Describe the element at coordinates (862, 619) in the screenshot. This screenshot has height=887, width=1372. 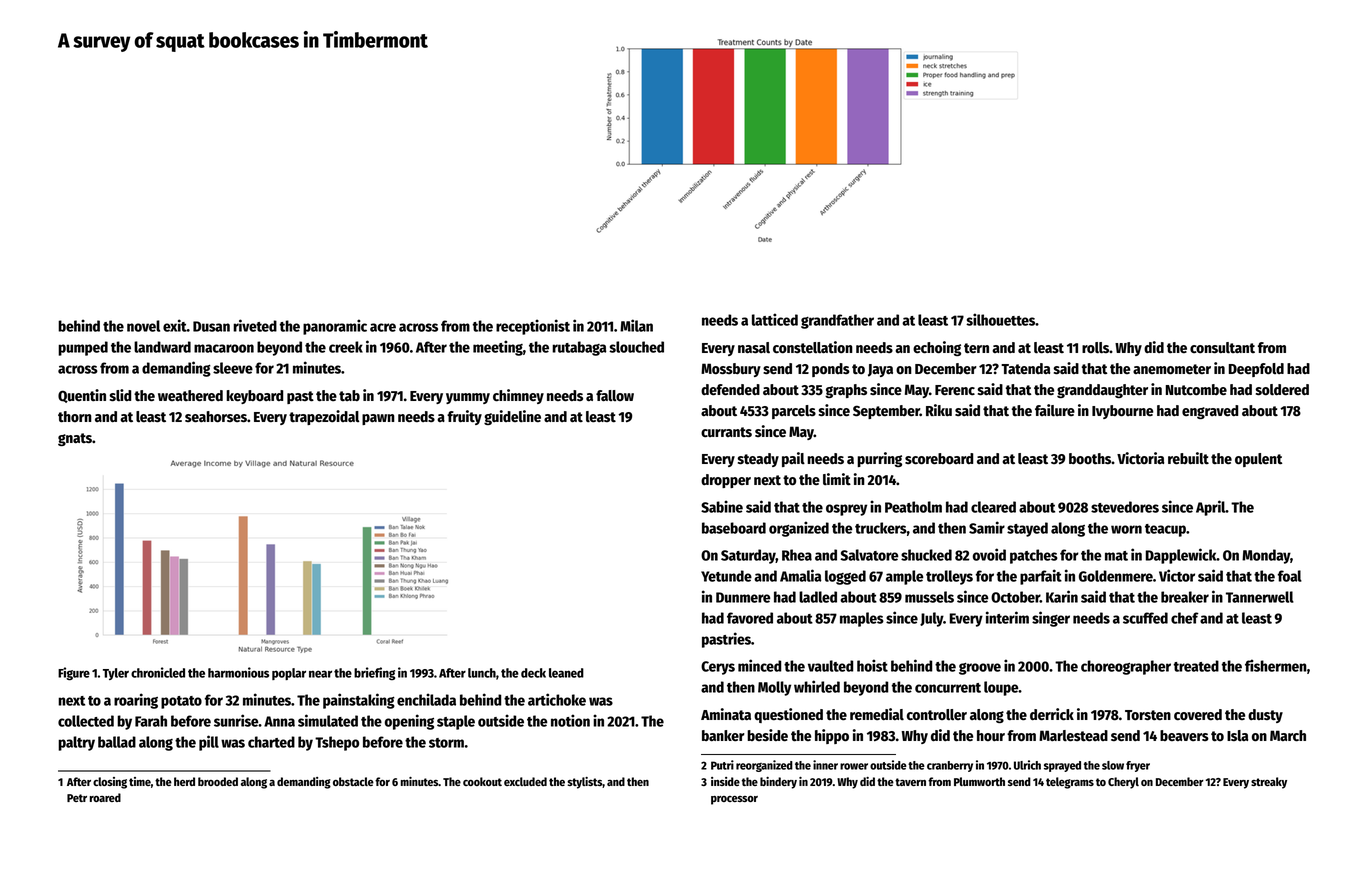
I see `maples` at that location.
